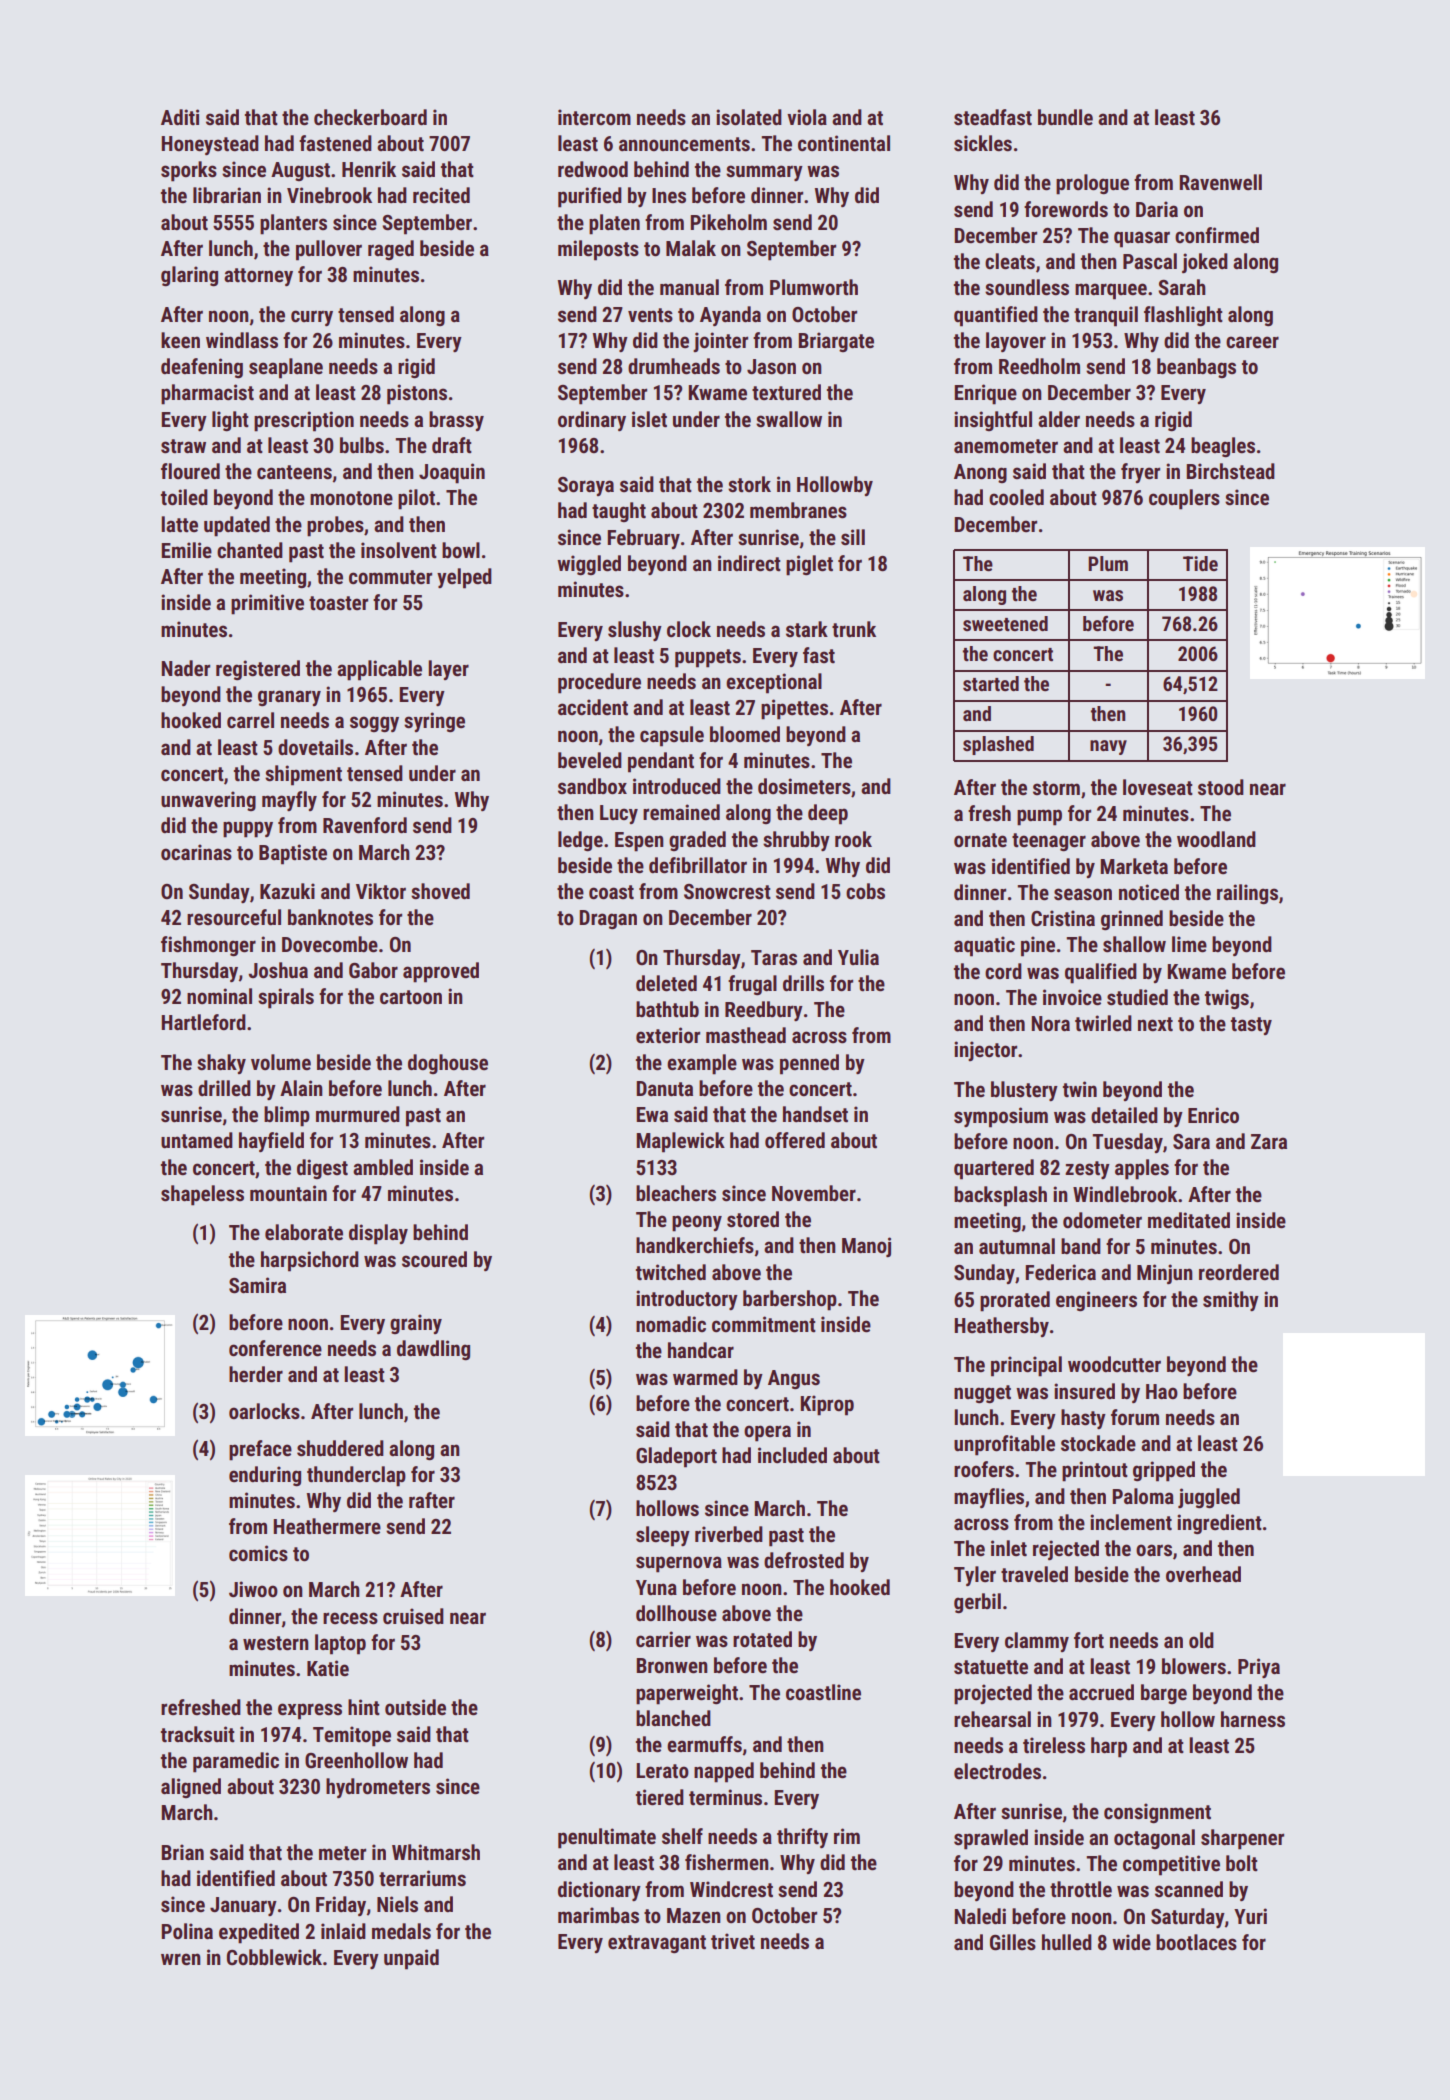 This document has height=2100, width=1450. Describe the element at coordinates (795, 1140) in the document. I see `offered` at that location.
